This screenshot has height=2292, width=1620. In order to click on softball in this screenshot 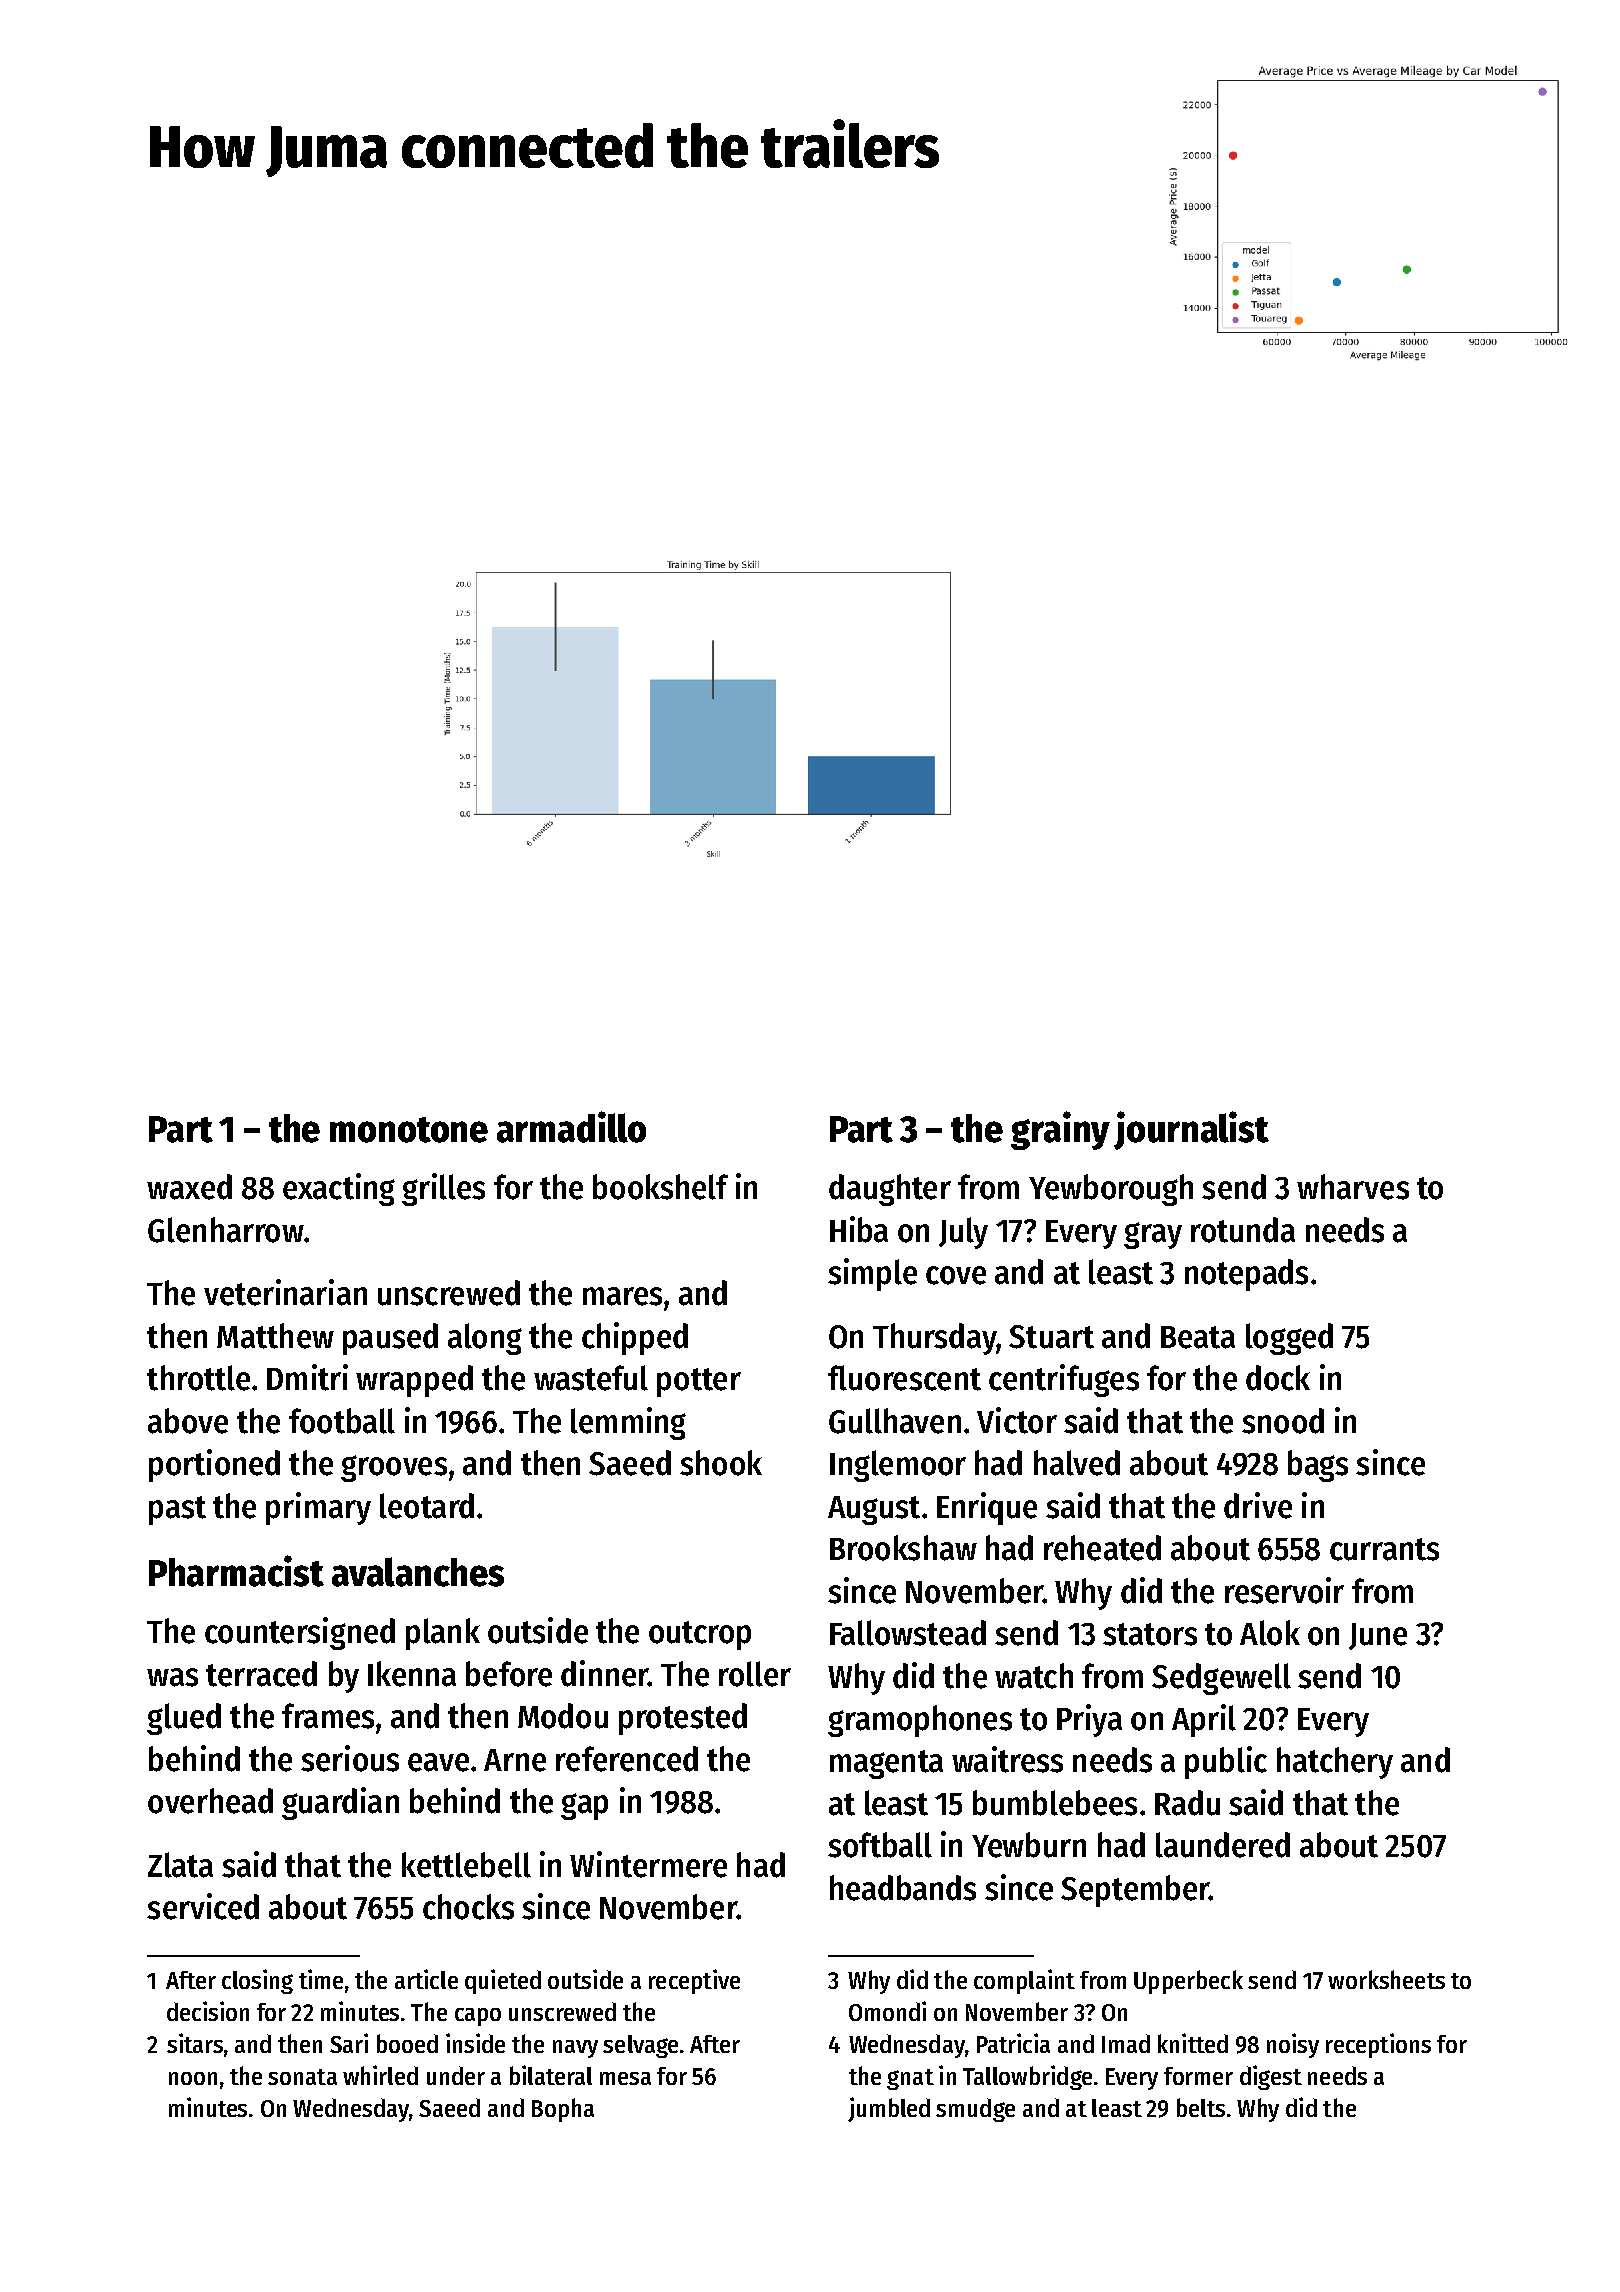, I will do `click(880, 1845)`.
